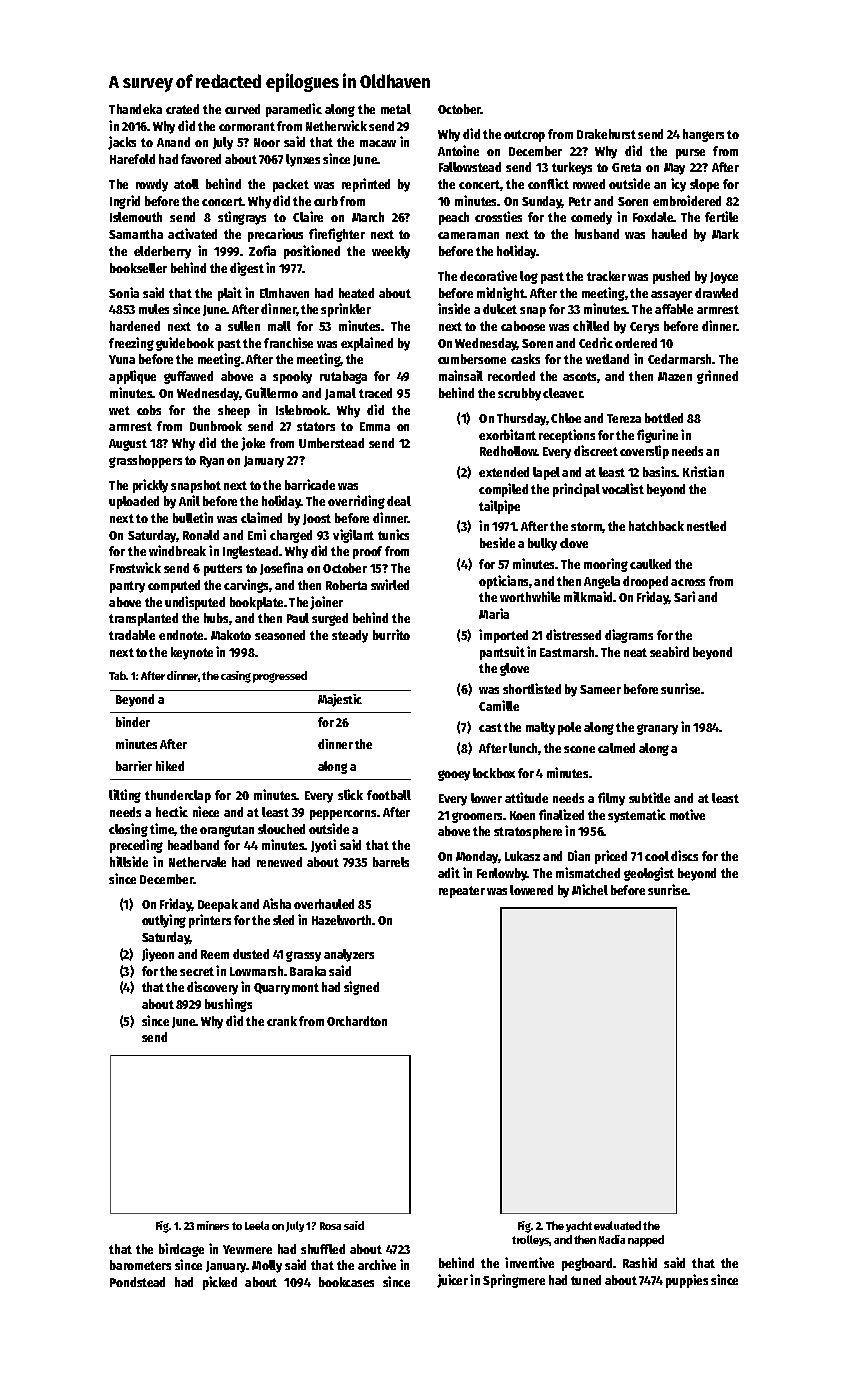 Image resolution: width=849 pixels, height=1400 pixels. What do you see at coordinates (375, 393) in the screenshot?
I see `traced` at bounding box center [375, 393].
